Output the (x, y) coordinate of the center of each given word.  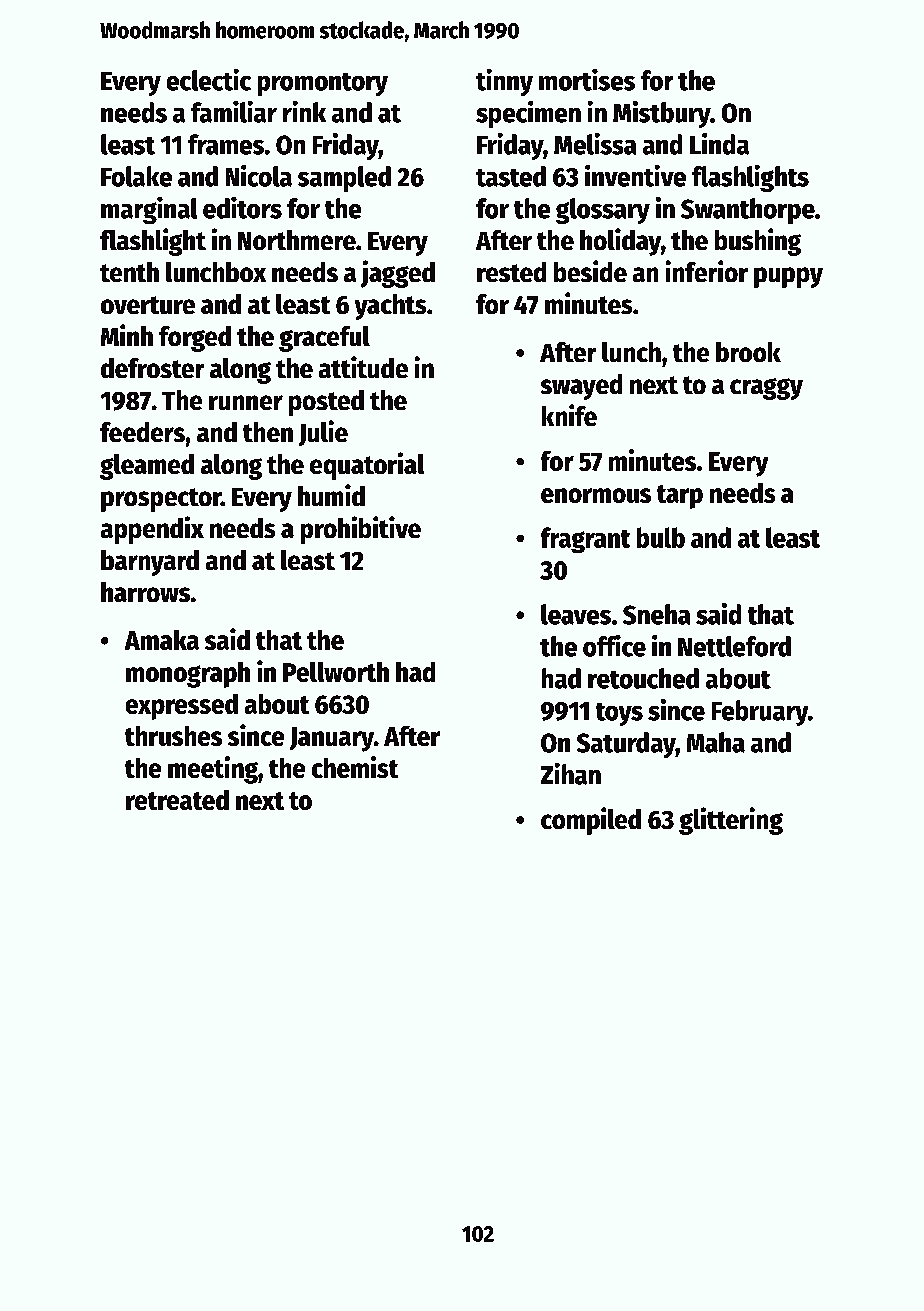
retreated (177, 800)
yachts (390, 307)
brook (748, 352)
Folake (136, 176)
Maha (716, 742)
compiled (591, 821)
